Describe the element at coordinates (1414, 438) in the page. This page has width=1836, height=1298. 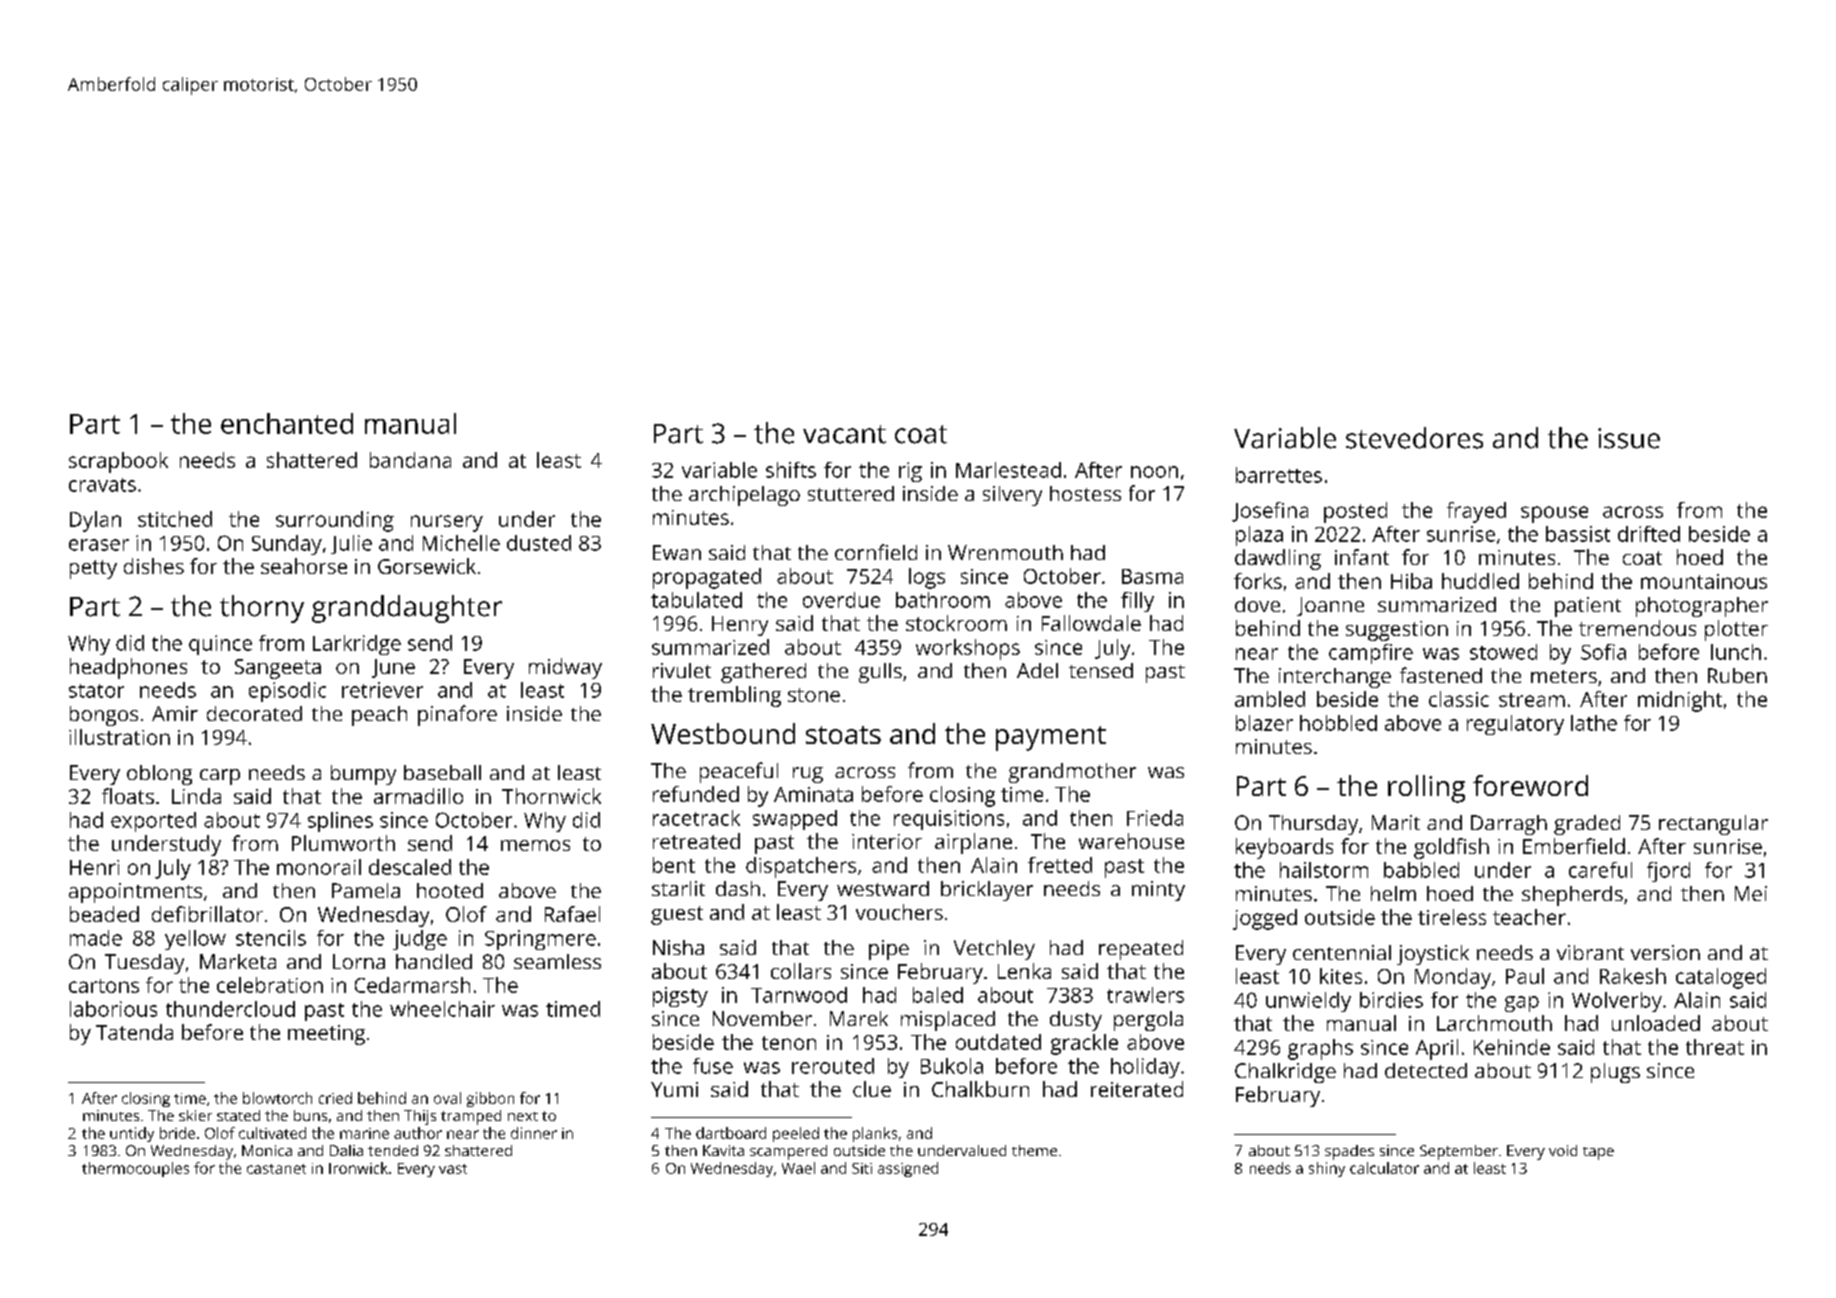
I see `stevedores` at that location.
